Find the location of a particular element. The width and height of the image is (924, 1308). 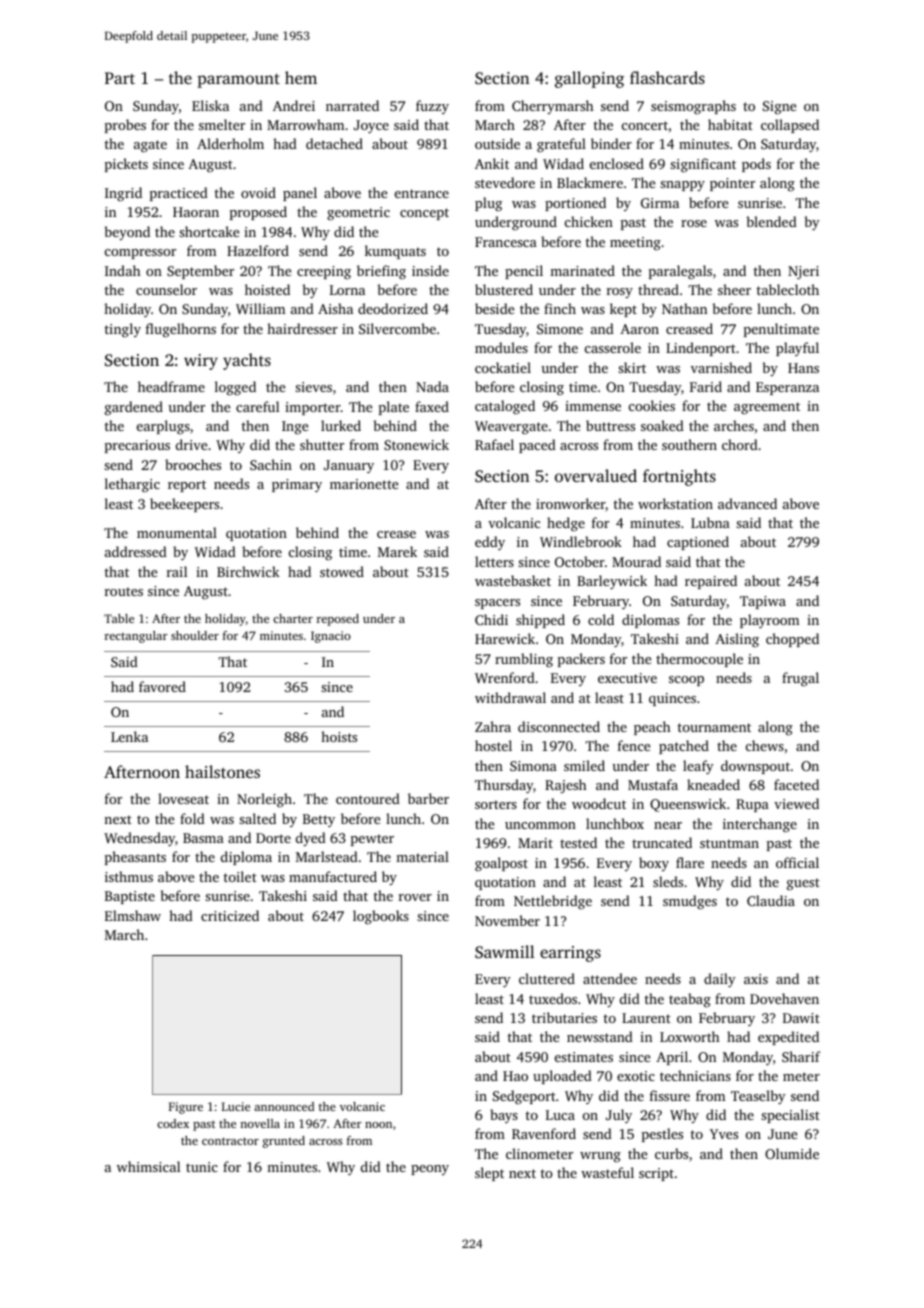

paramount is located at coordinates (238, 81).
